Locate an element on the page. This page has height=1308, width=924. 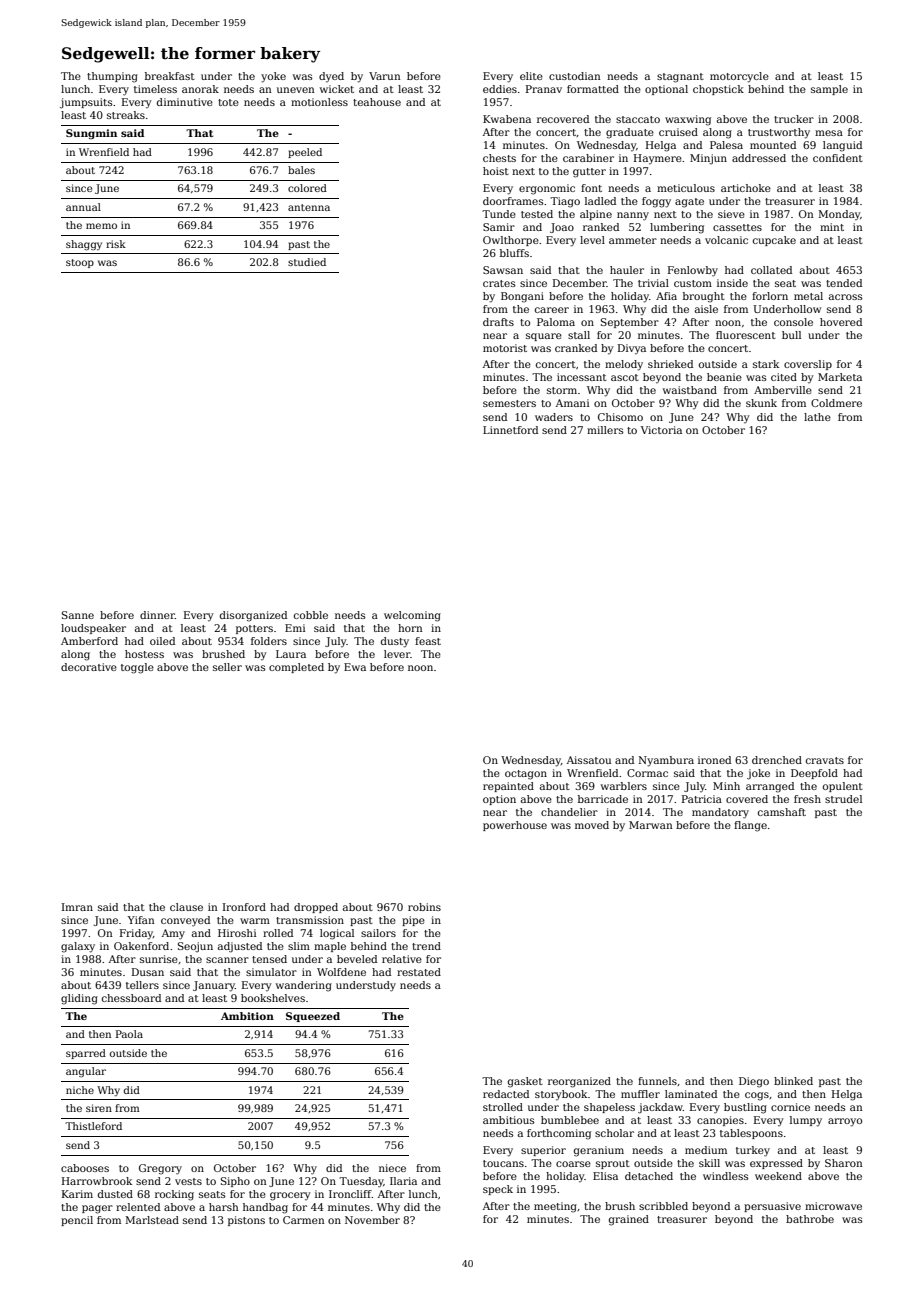
Sanne is located at coordinates (78, 615).
